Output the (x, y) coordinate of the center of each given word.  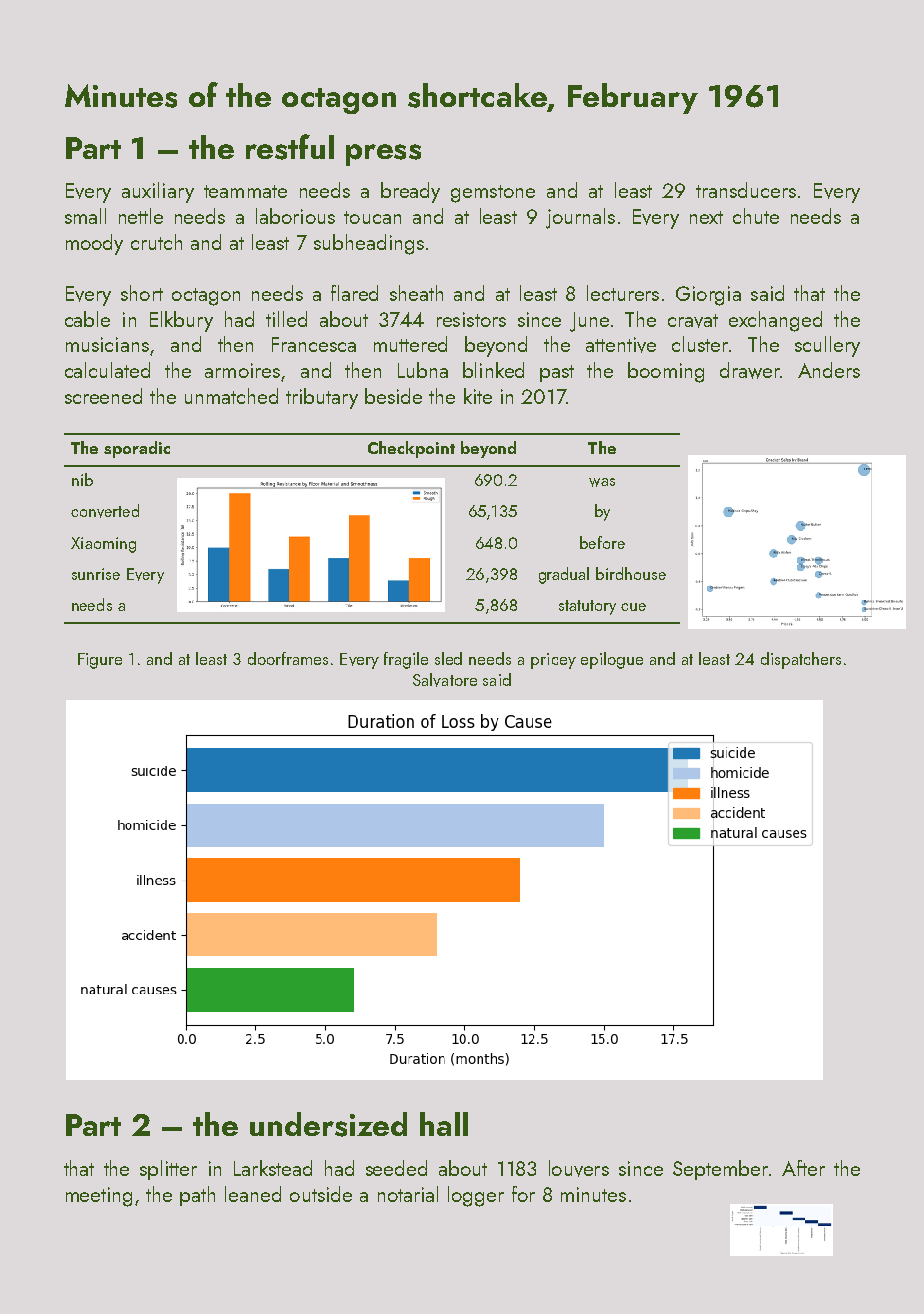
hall (444, 1124)
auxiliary (158, 192)
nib (82, 479)
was (602, 482)
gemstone (493, 194)
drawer (750, 370)
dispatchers (801, 660)
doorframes (288, 658)
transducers (746, 190)
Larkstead (273, 1168)
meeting (99, 1197)
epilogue (612, 660)
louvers (579, 1168)
